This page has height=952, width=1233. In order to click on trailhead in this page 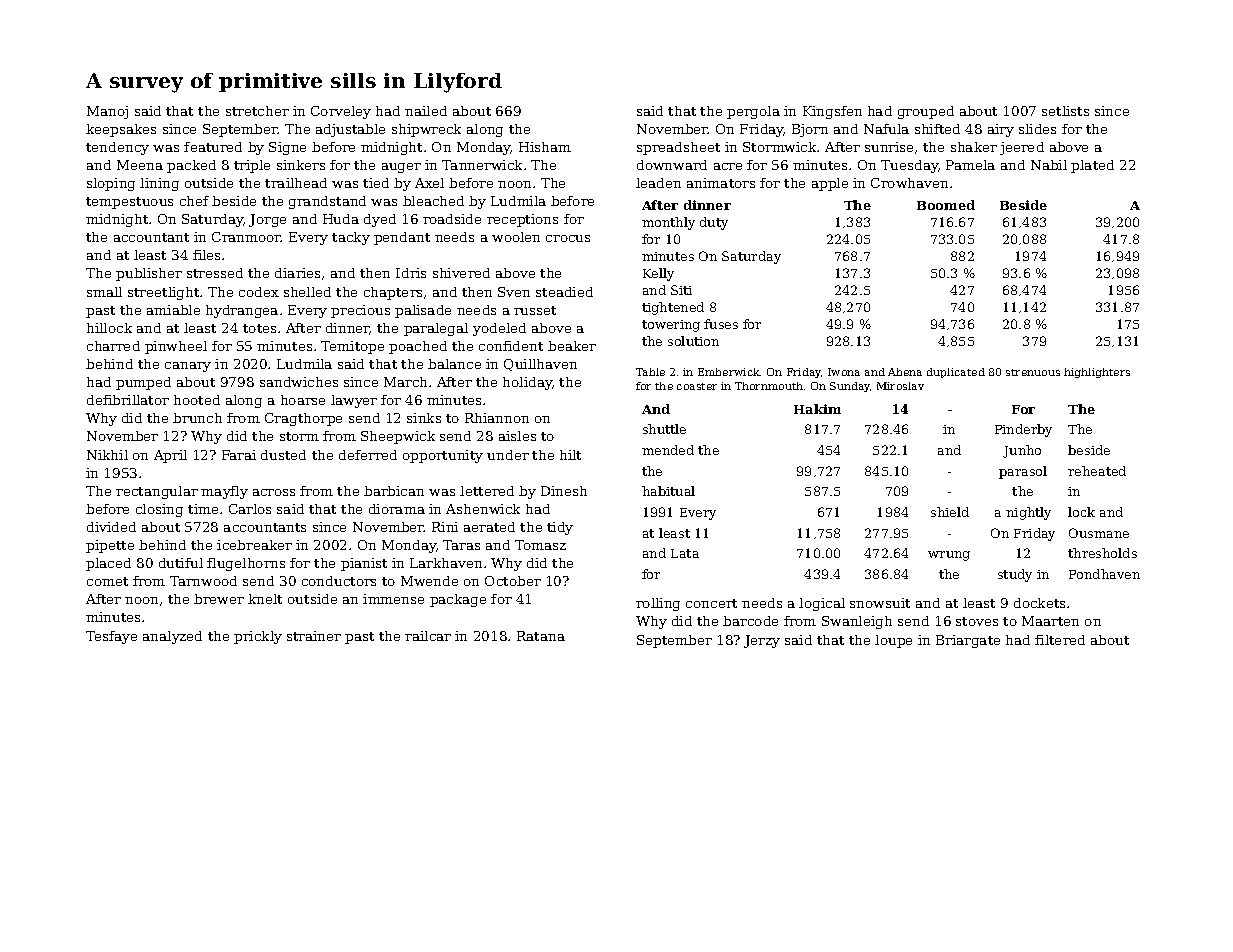, I will do `click(296, 183)`.
